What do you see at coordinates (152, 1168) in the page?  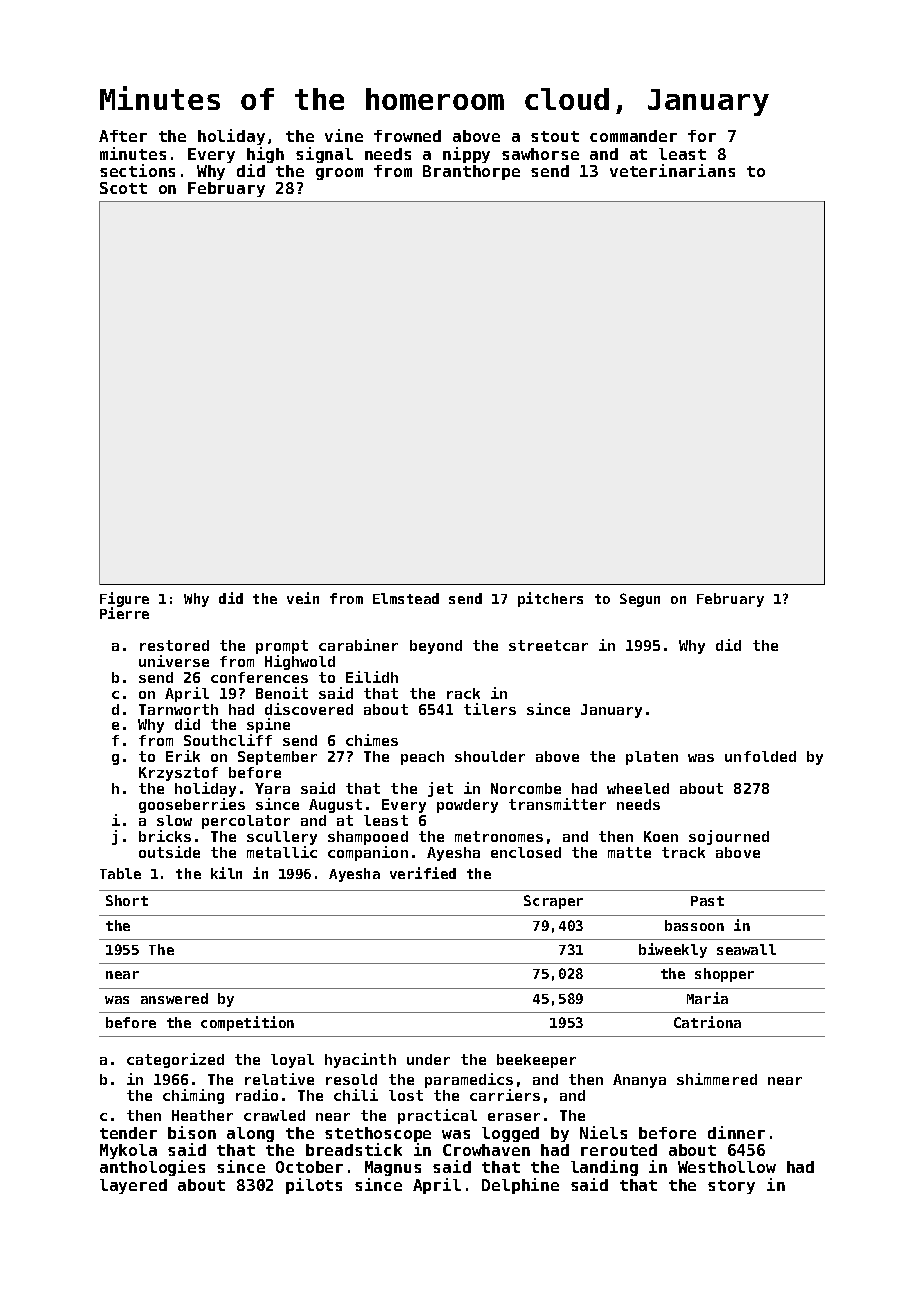 I see `anthologies` at bounding box center [152, 1168].
